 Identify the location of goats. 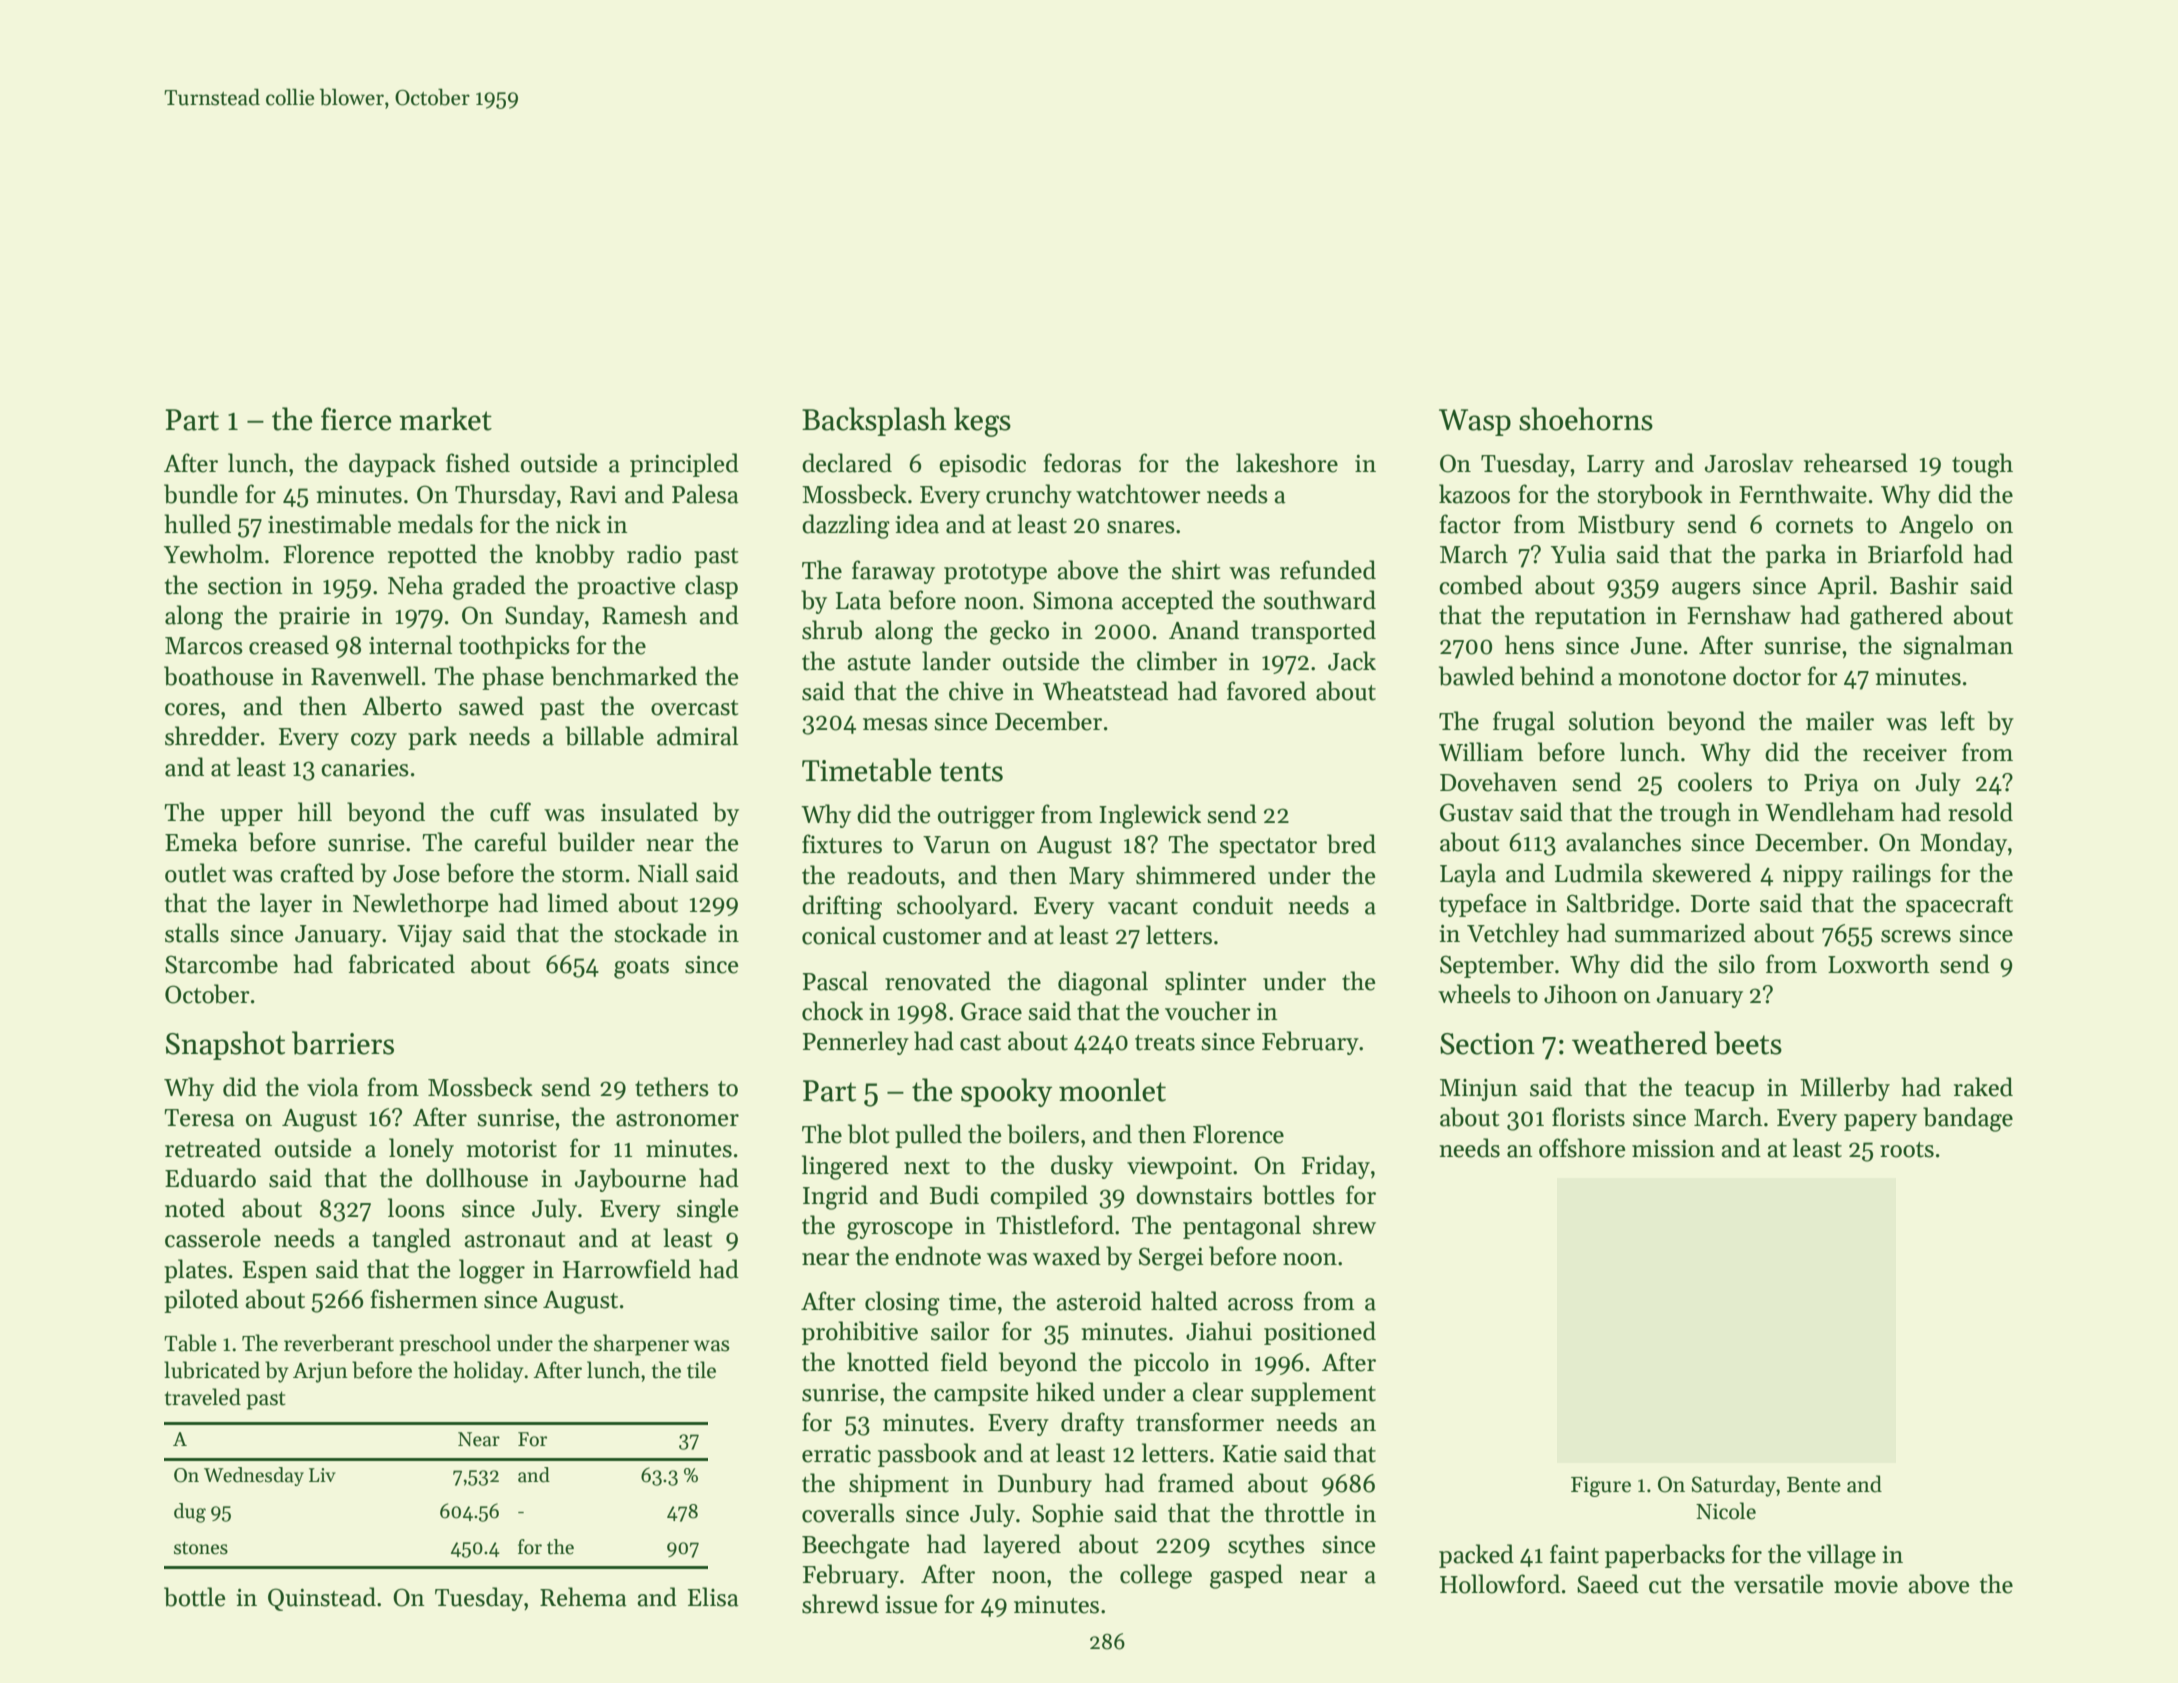
(641, 968).
